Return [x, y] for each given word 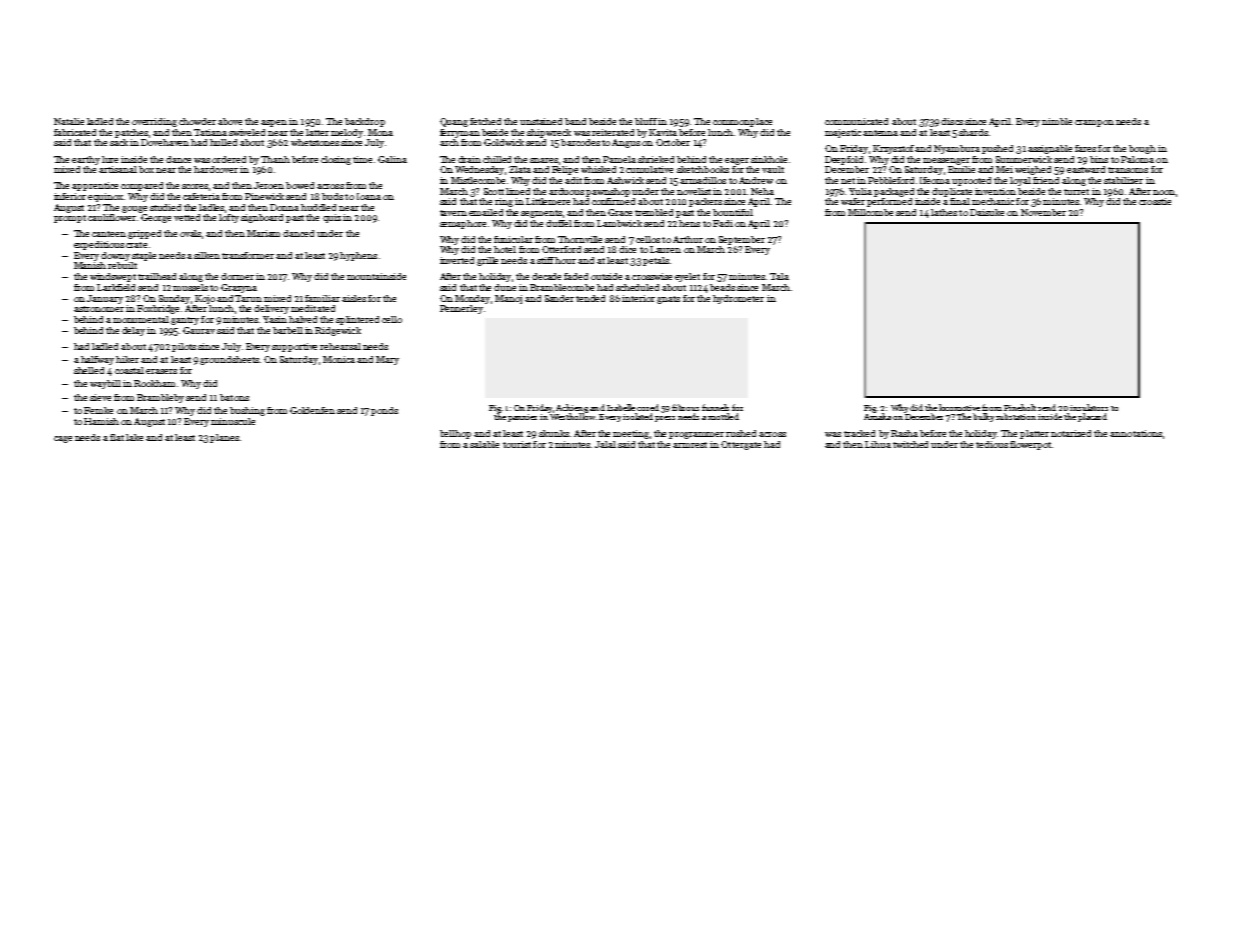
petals [656, 261]
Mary [387, 360]
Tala [779, 276]
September [742, 240]
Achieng [572, 408]
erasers [161, 371]
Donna [284, 207]
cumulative [649, 169]
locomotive [959, 407]
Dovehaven [165, 142]
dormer [237, 276]
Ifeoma [935, 180]
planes [224, 438]
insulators [1089, 407]
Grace [620, 212]
